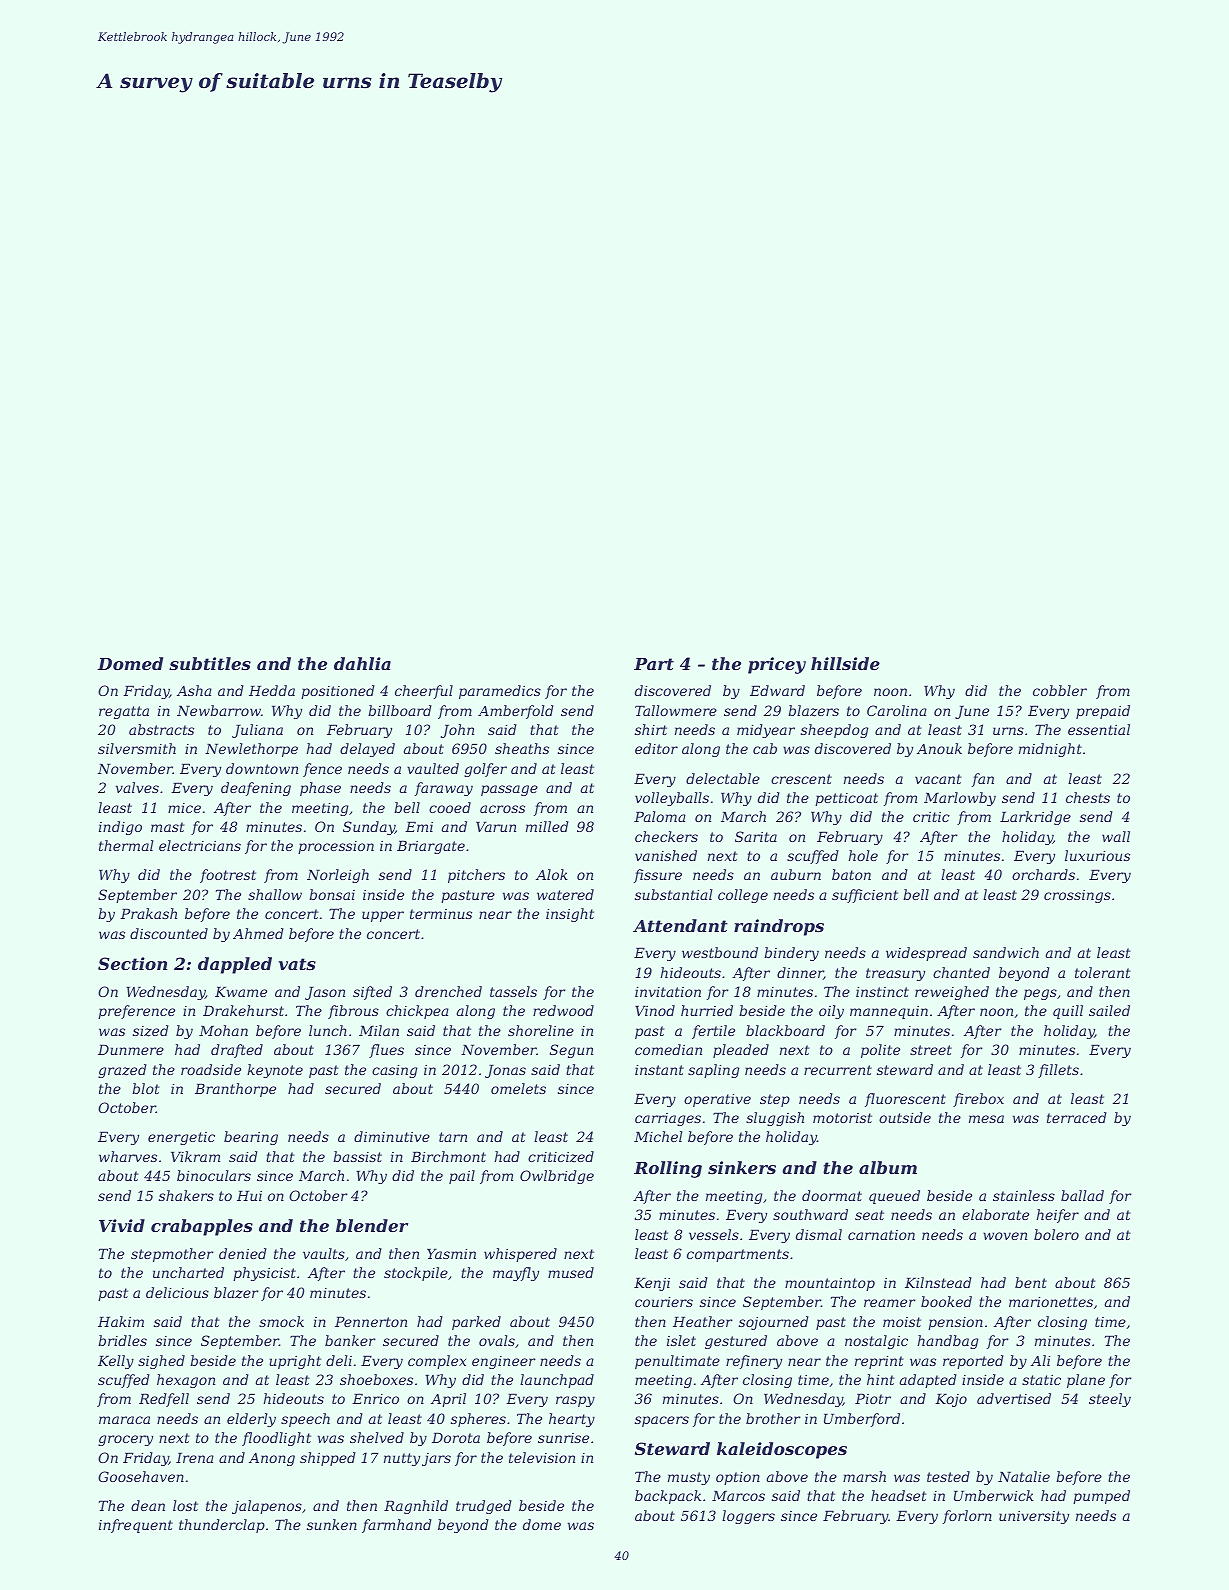 The image size is (1229, 1590). What do you see at coordinates (336, 847) in the document?
I see `procession` at bounding box center [336, 847].
